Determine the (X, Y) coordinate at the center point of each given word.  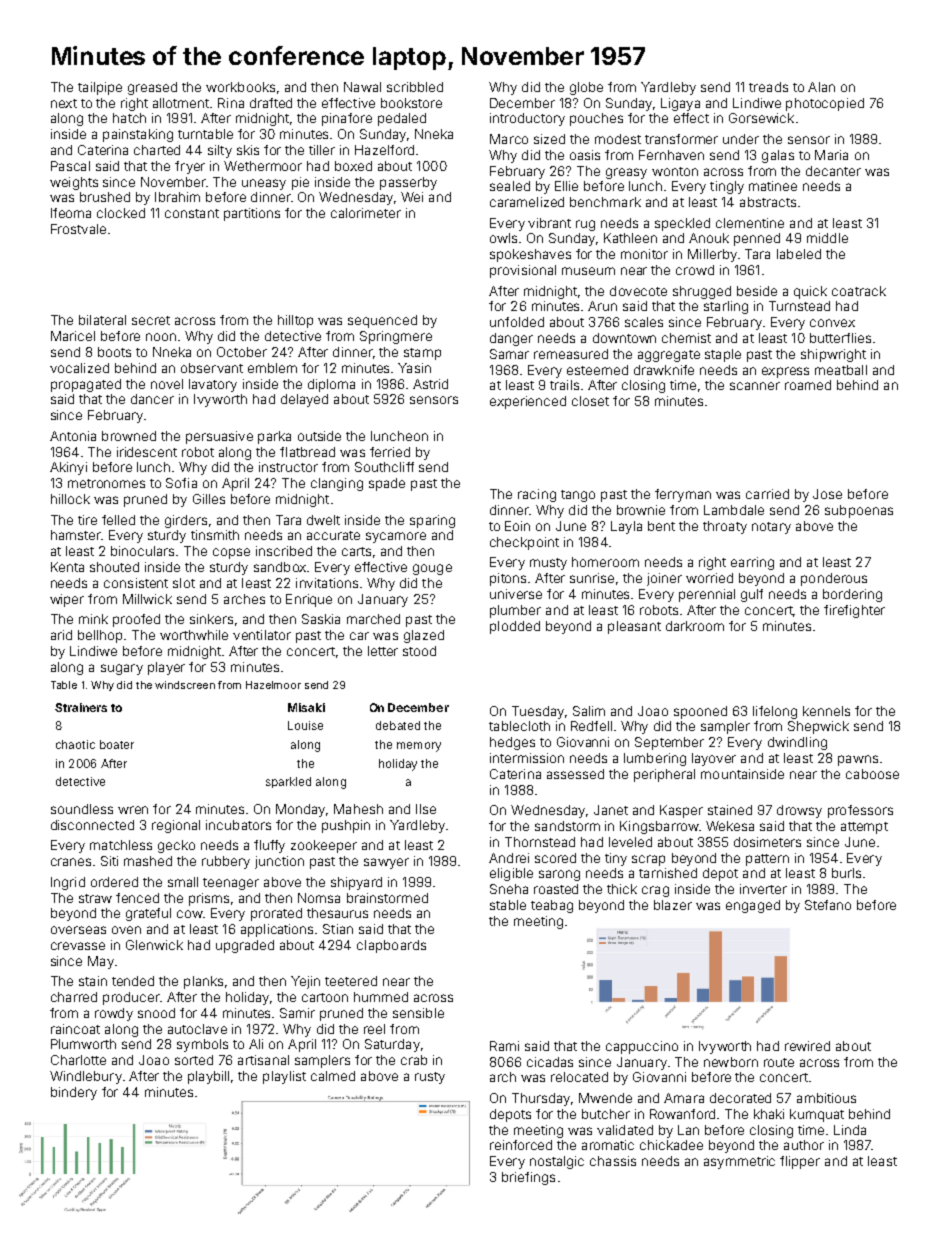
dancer (152, 399)
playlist (284, 1077)
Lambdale (734, 510)
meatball (841, 370)
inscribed (284, 551)
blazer (673, 905)
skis (248, 150)
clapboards (391, 946)
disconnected (92, 825)
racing (537, 495)
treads (768, 87)
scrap (648, 860)
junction (279, 862)
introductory (527, 119)
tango (578, 496)
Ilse (426, 809)
